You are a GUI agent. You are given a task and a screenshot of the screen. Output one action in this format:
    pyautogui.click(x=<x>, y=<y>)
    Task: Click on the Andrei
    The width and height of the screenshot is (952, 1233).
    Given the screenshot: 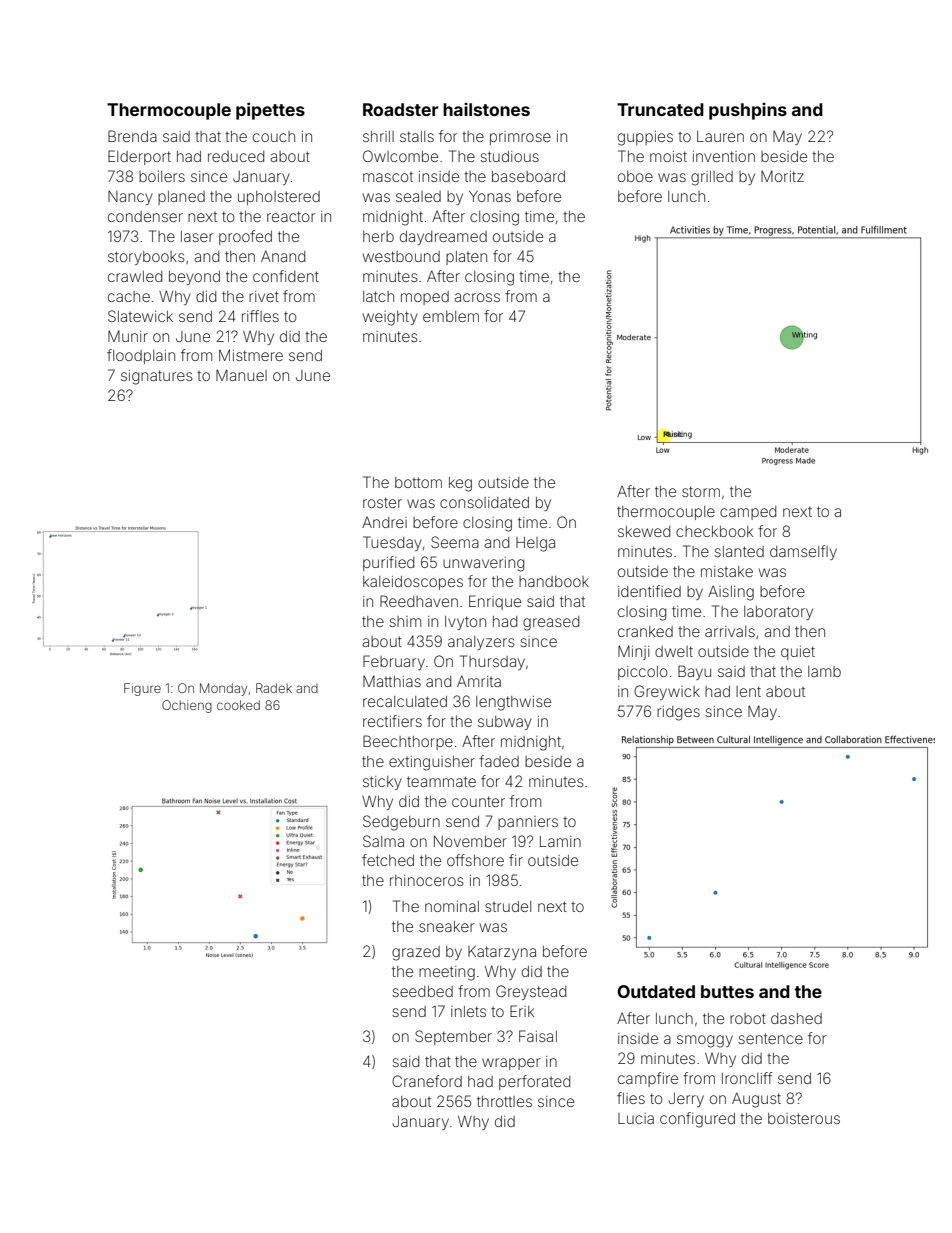 What is the action you would take?
    pyautogui.click(x=384, y=522)
